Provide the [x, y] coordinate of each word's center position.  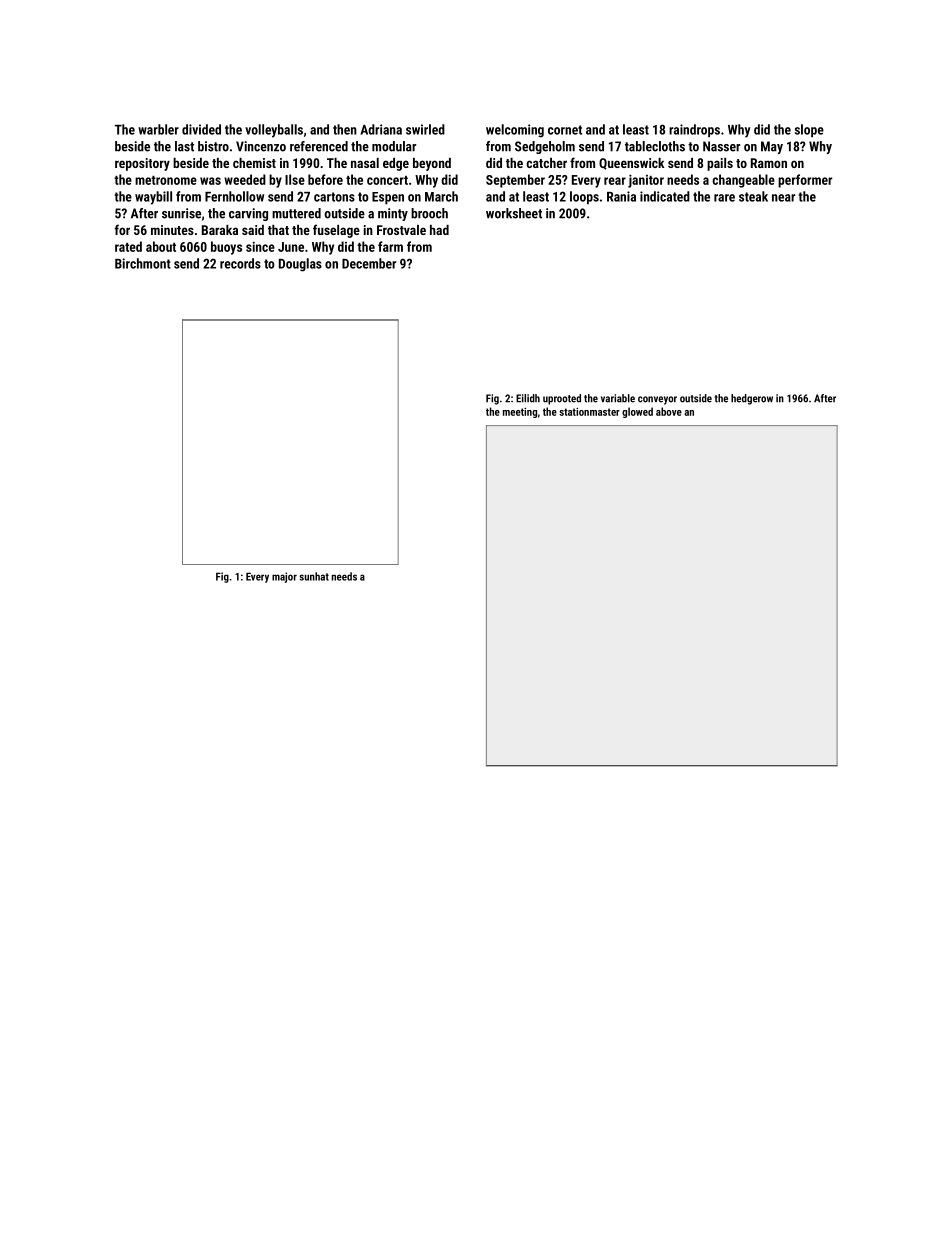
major [284, 577]
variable [618, 398]
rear [615, 181]
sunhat [314, 576]
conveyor [657, 400]
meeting [520, 413]
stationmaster [589, 412]
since [260, 246]
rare [724, 198]
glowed [637, 412]
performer [805, 181]
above [669, 411]
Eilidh [528, 398]
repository [142, 164]
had [439, 230]
